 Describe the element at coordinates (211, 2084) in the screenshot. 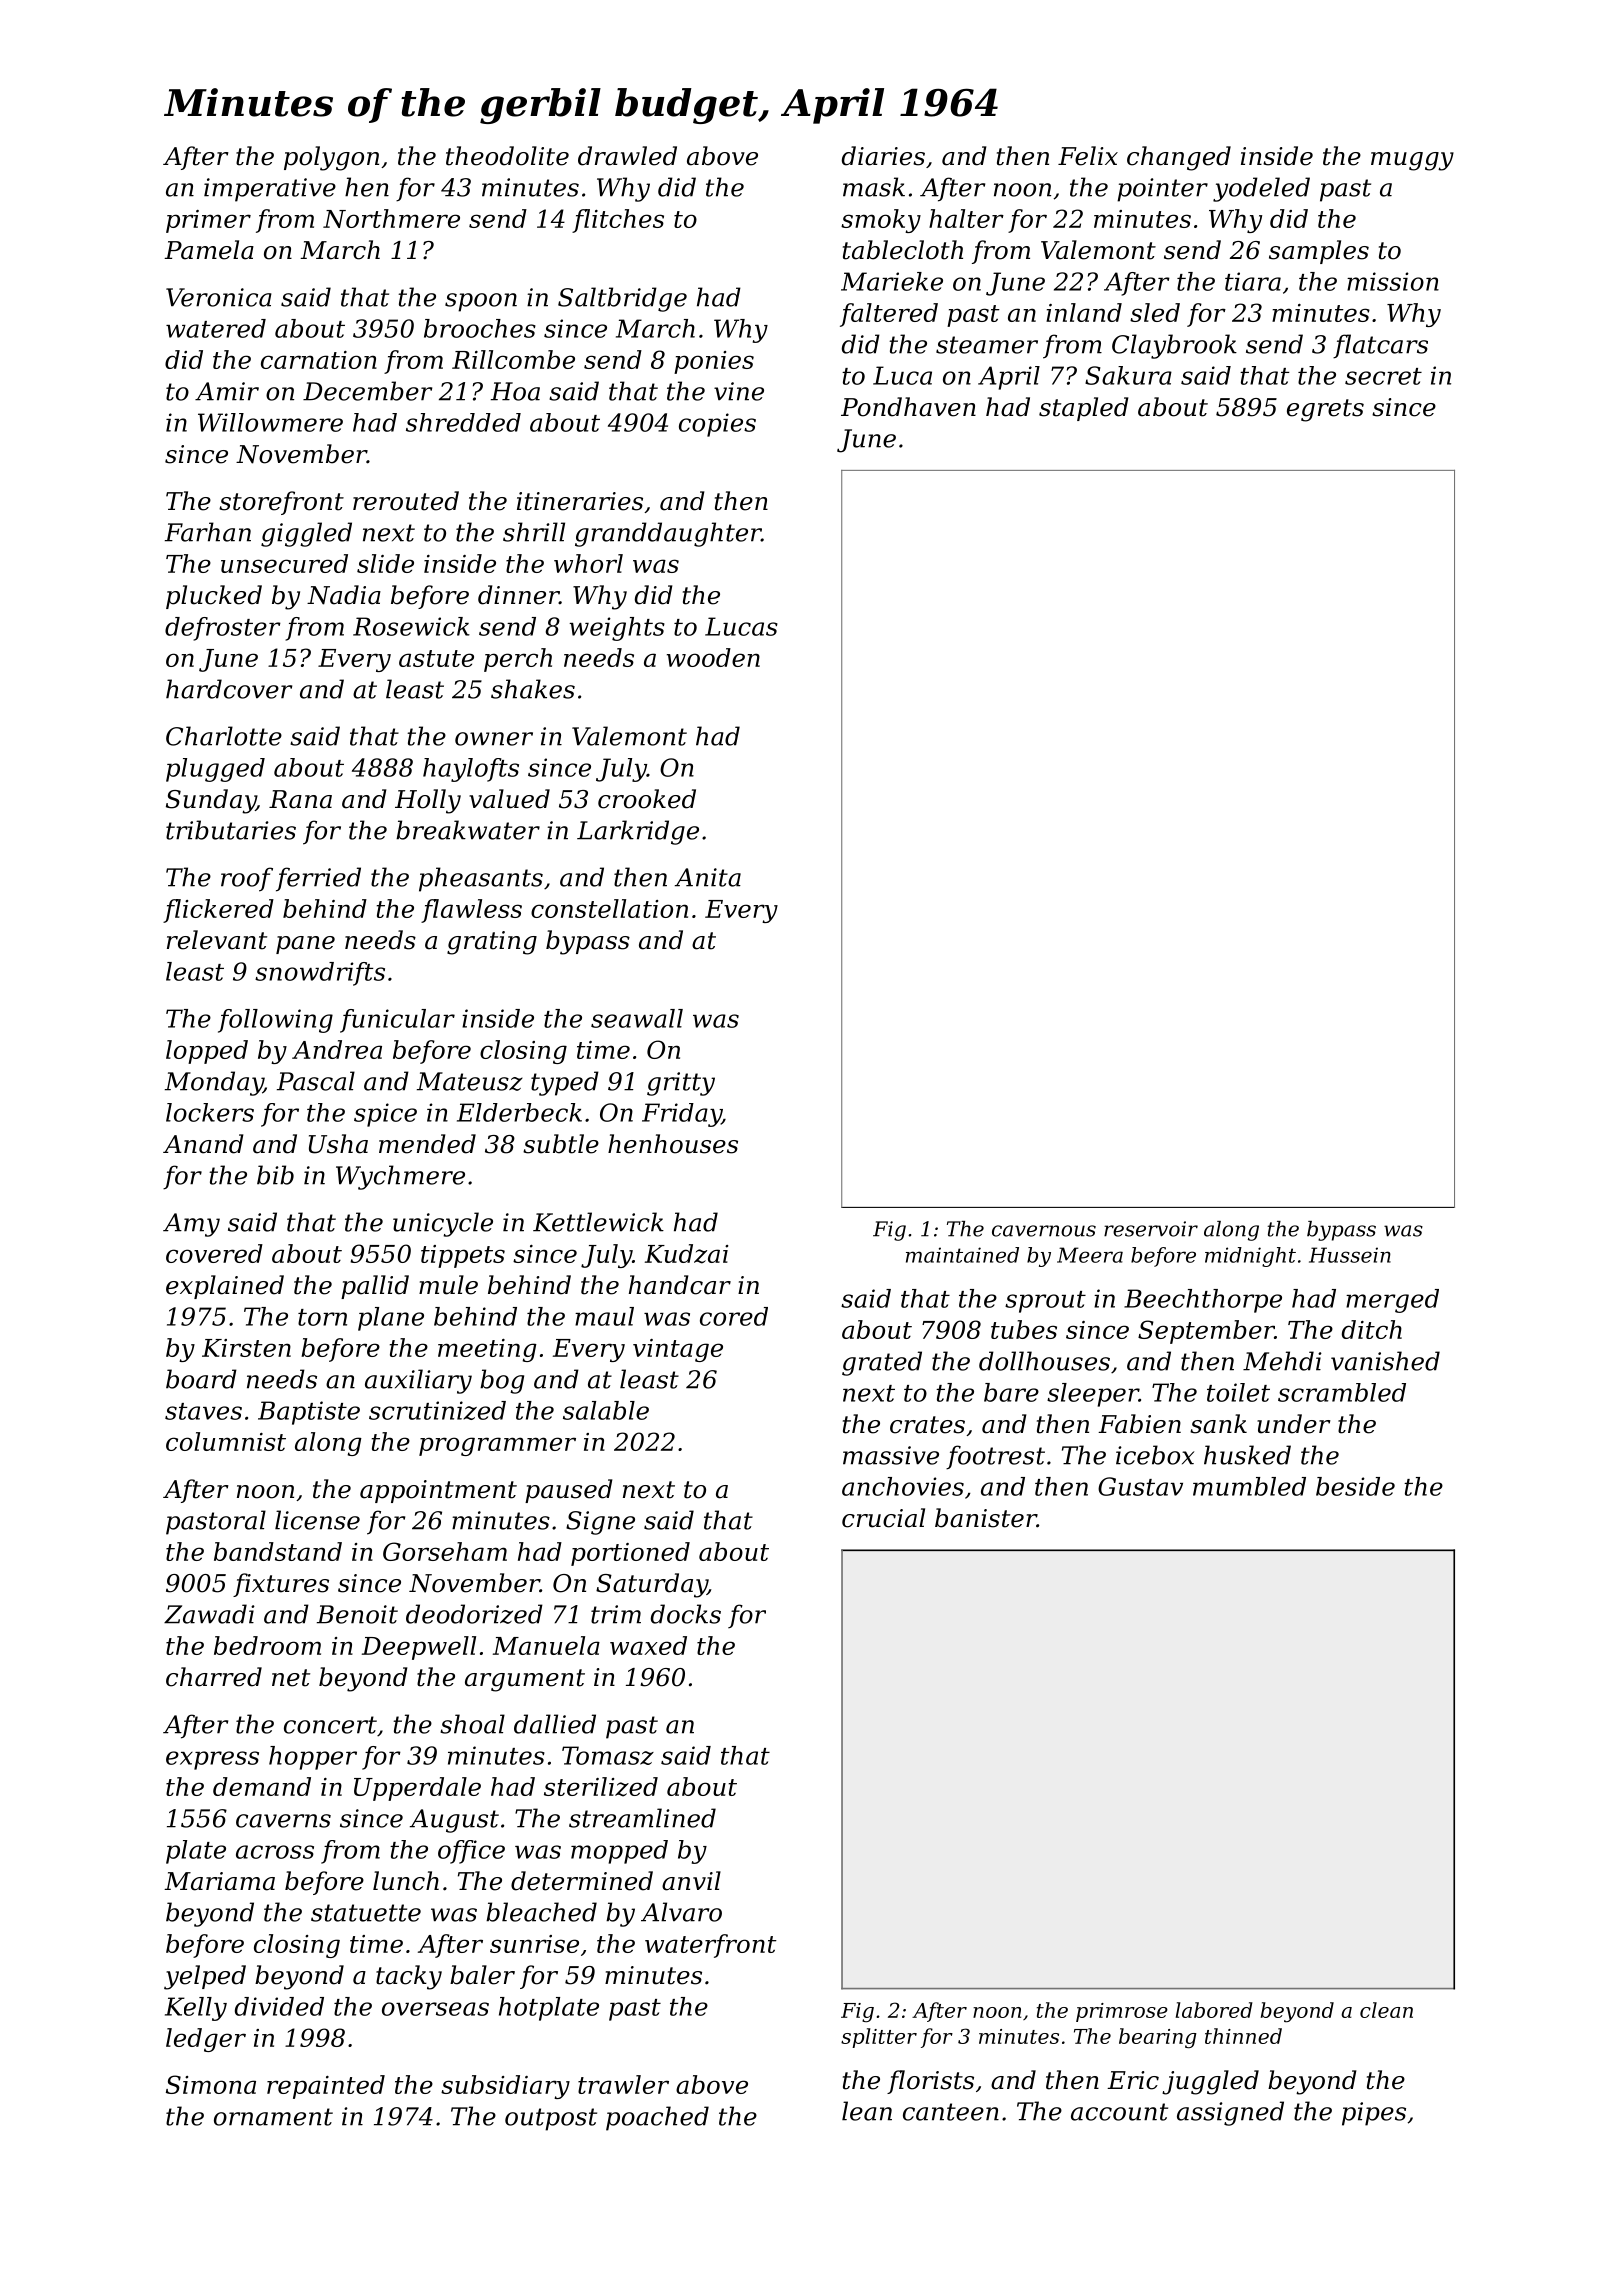

I see `Simona` at that location.
